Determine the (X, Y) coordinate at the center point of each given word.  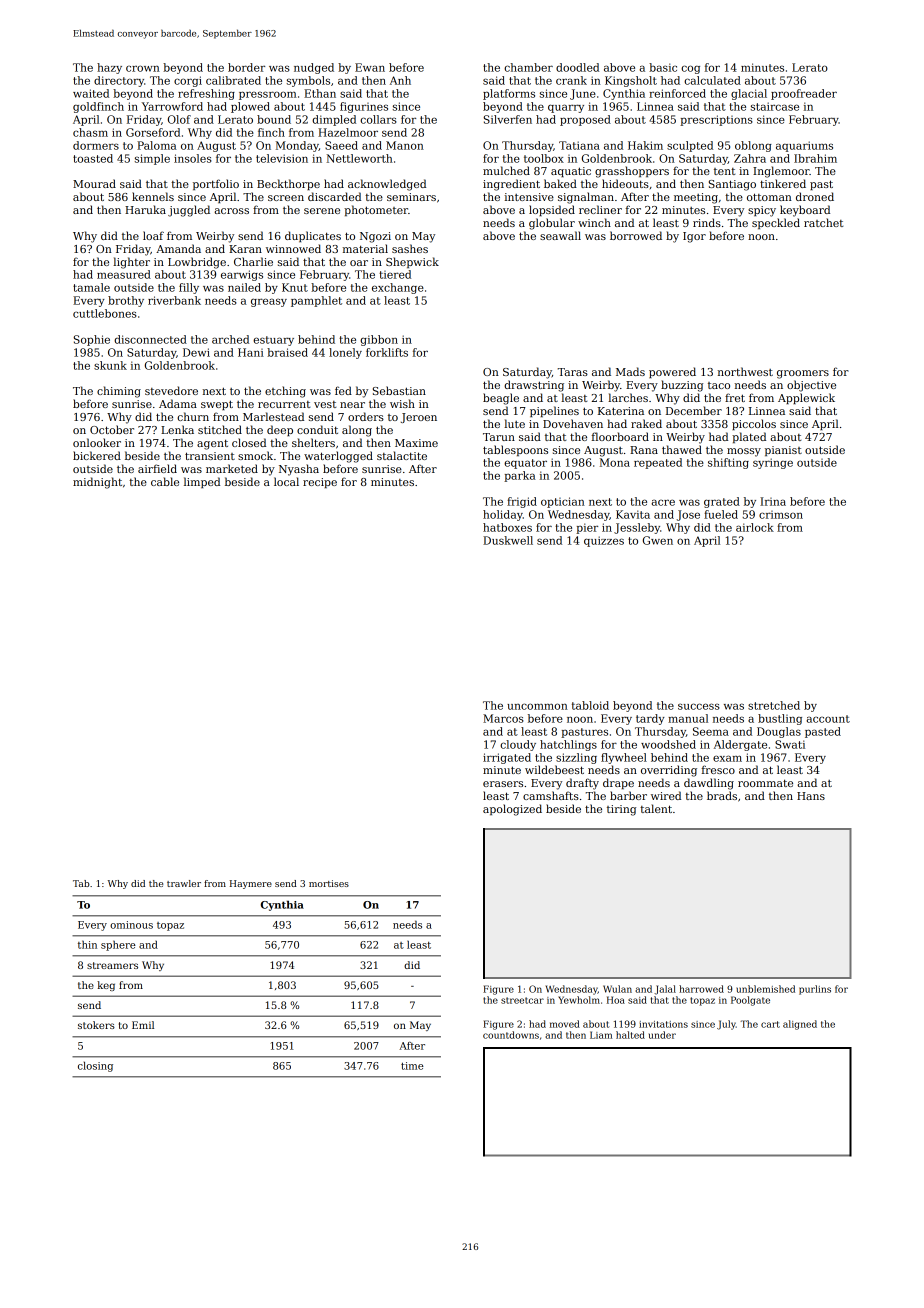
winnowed (293, 248)
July (726, 1025)
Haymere (251, 884)
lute (514, 423)
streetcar (522, 1000)
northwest (745, 371)
